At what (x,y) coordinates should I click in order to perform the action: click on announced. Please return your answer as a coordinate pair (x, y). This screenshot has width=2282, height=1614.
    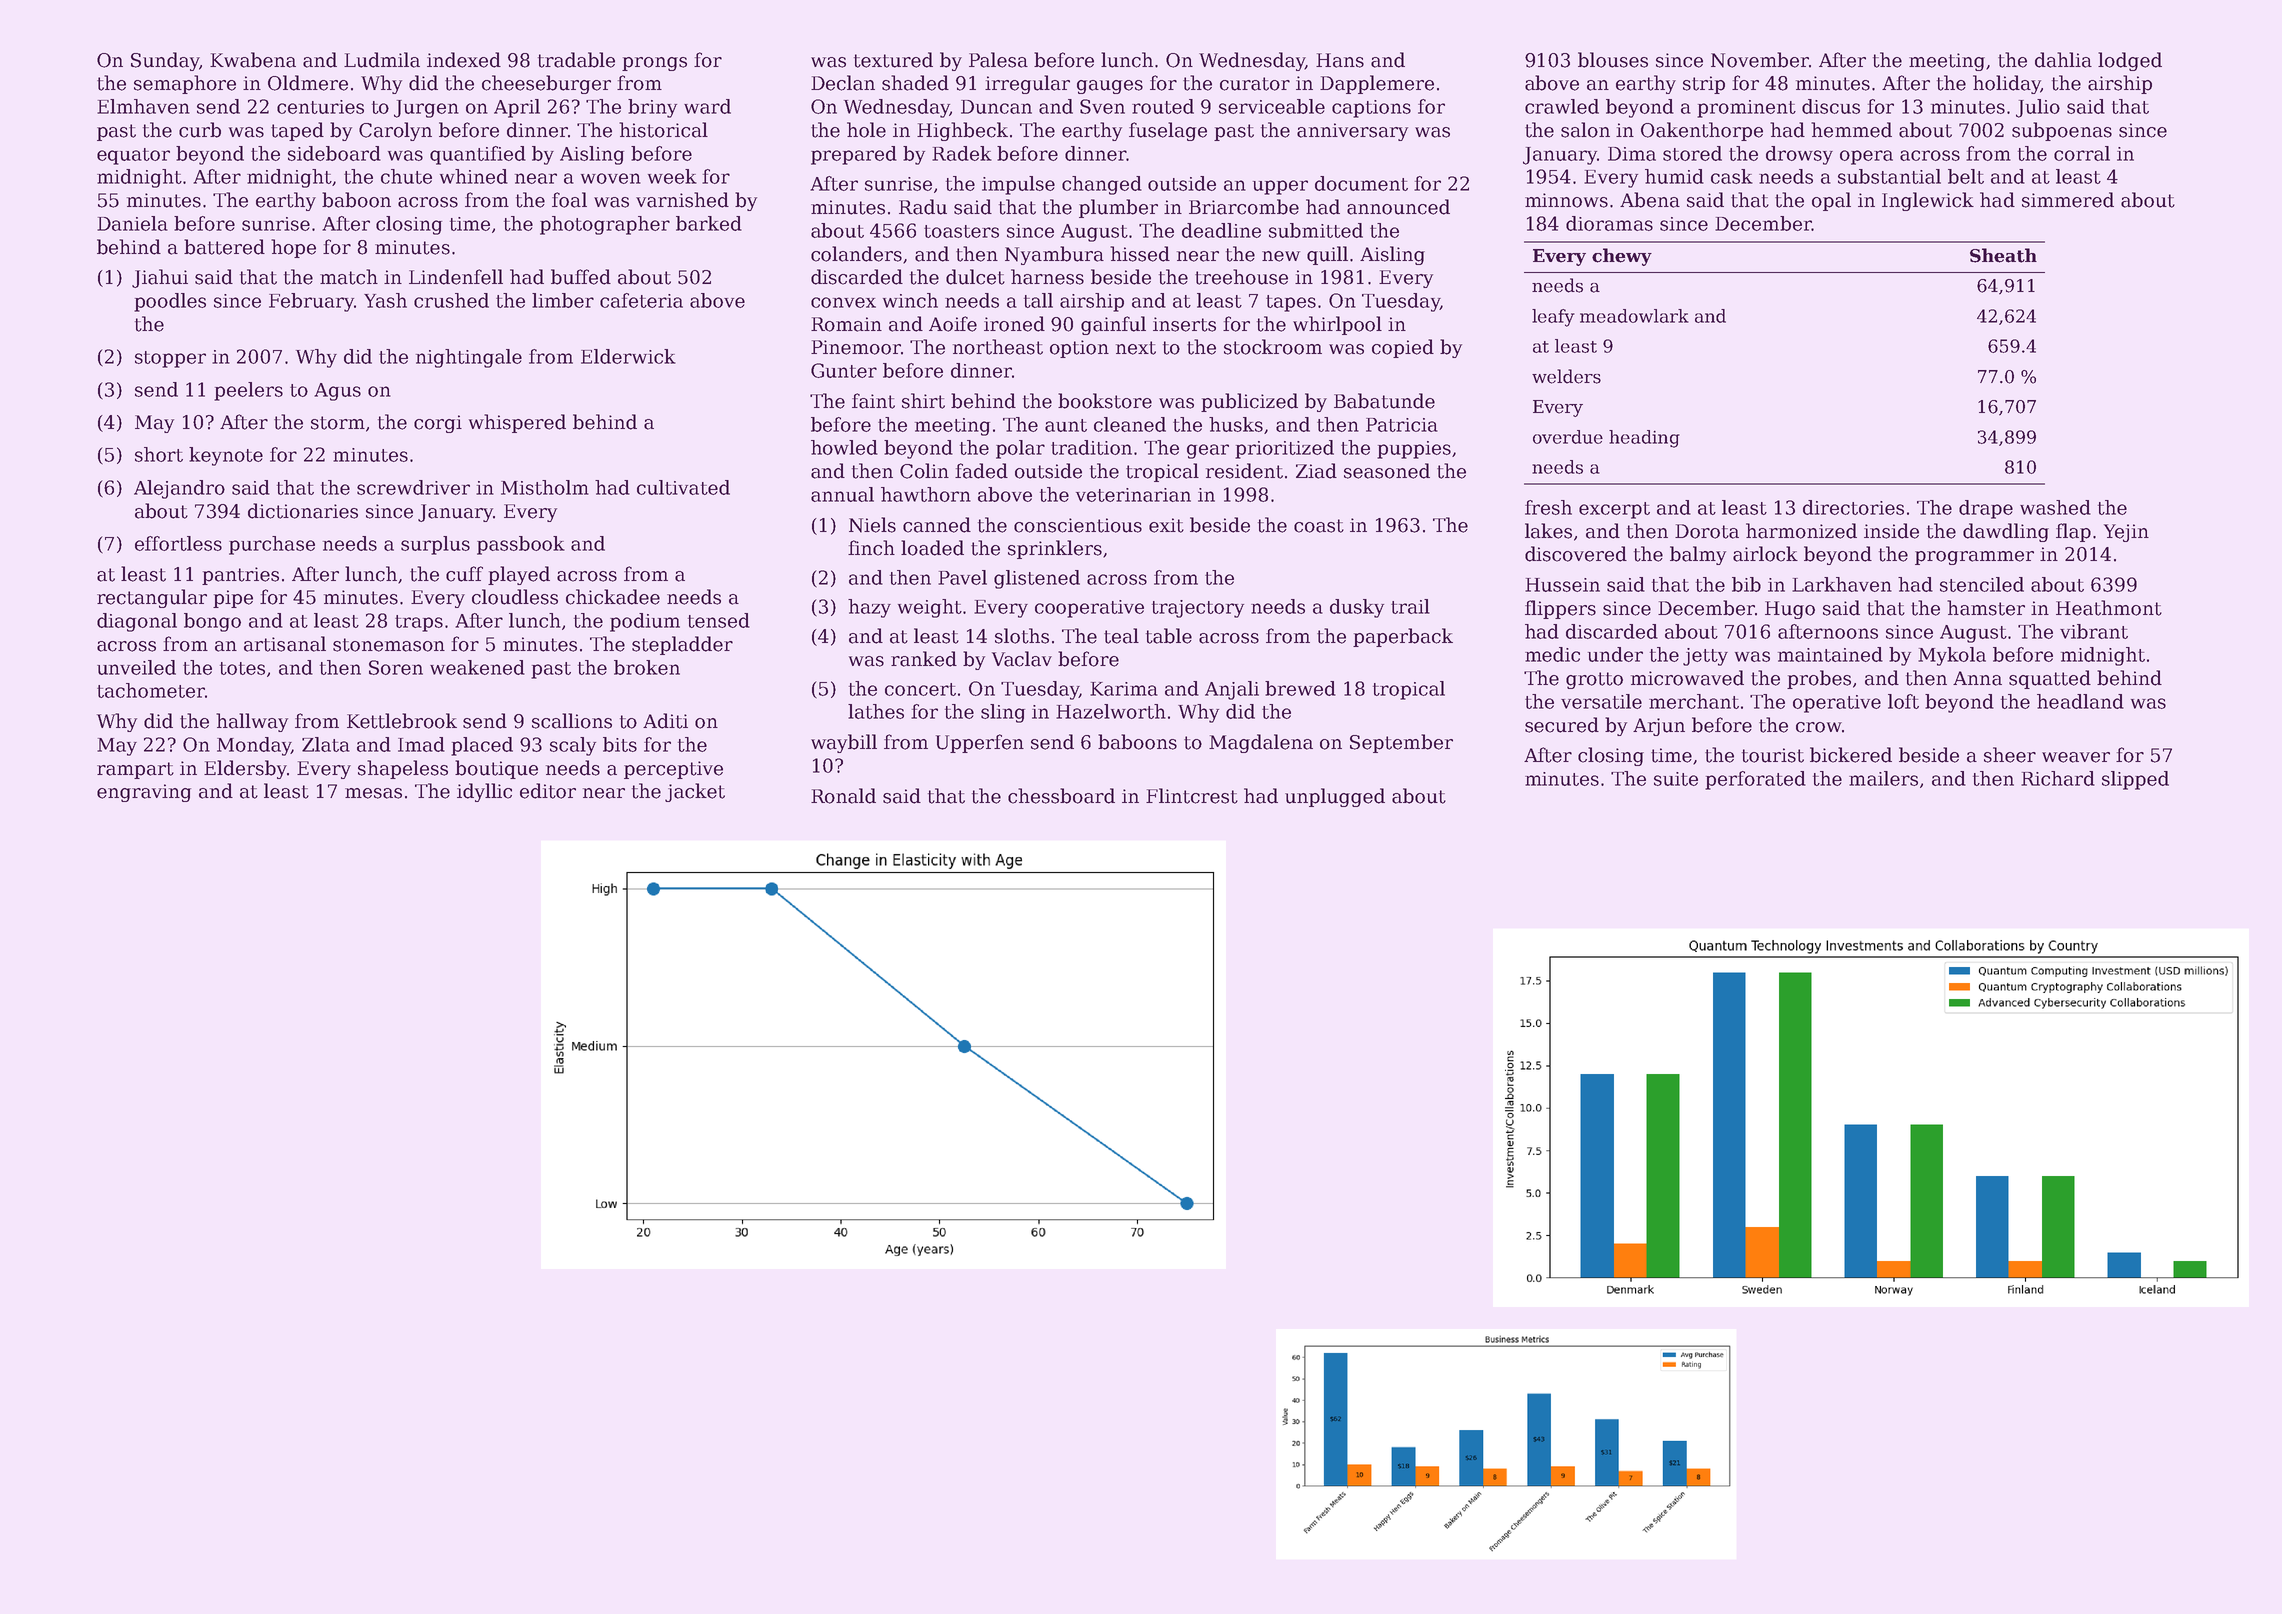
    Looking at the image, I should click on (1398, 207).
